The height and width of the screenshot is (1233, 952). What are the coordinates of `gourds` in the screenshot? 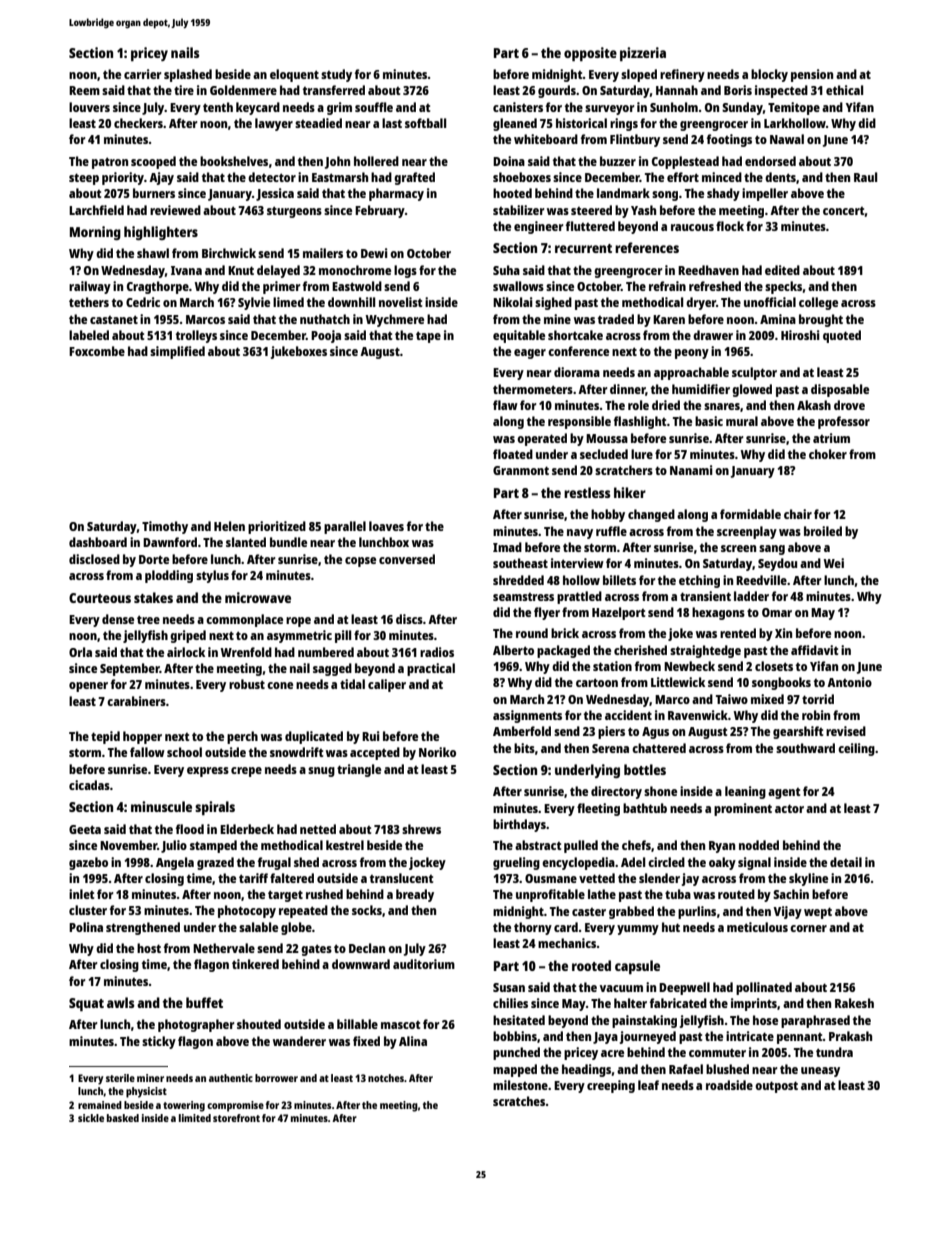 It's located at (557, 91).
